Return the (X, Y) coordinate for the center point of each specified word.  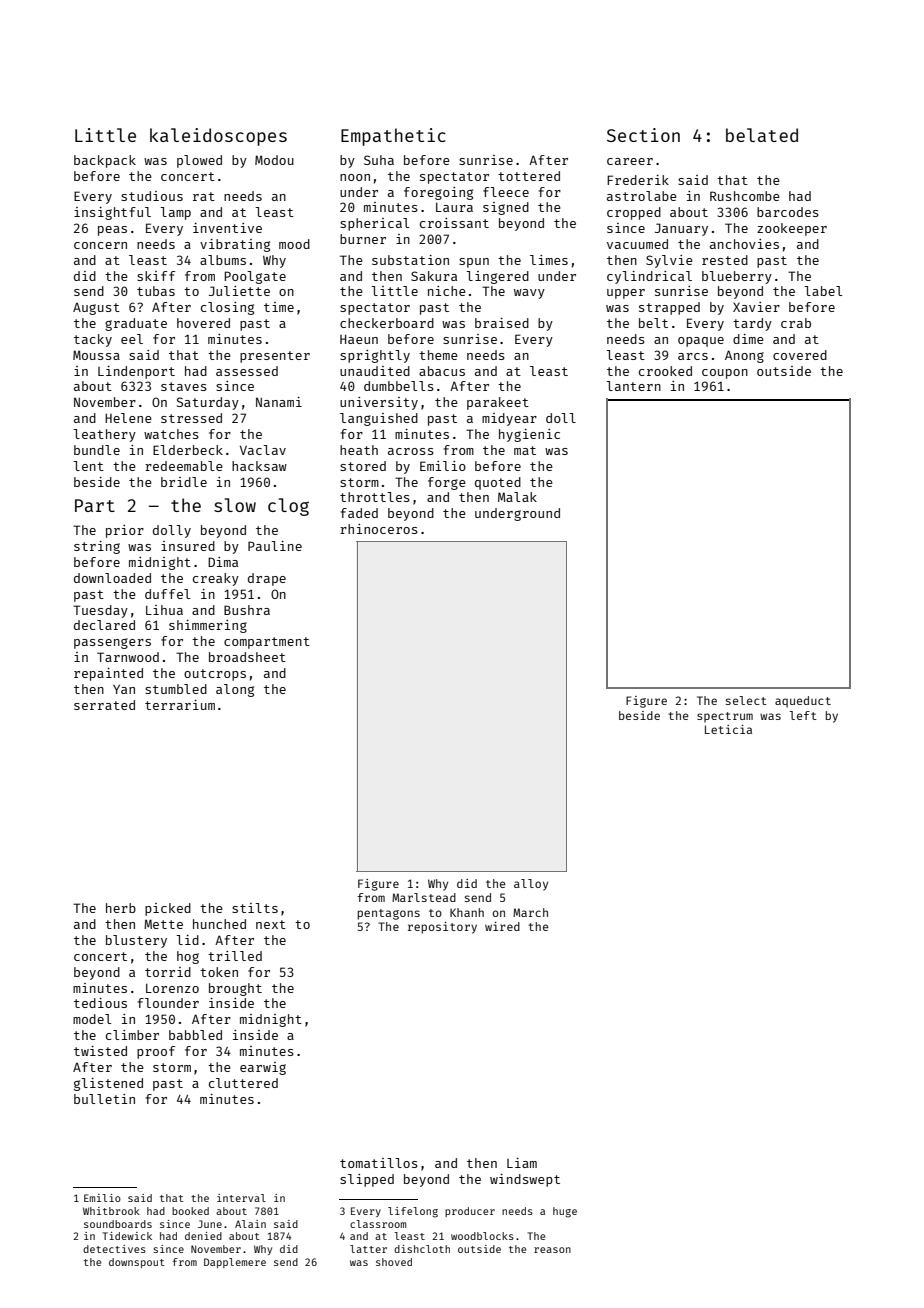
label (823, 291)
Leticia (728, 729)
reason (552, 1250)
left (803, 715)
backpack (105, 161)
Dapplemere (235, 1263)
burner (363, 239)
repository (442, 928)
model (92, 1019)
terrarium (180, 705)
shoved (394, 1262)
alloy (531, 885)
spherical (374, 224)
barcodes (788, 212)
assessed (247, 371)
